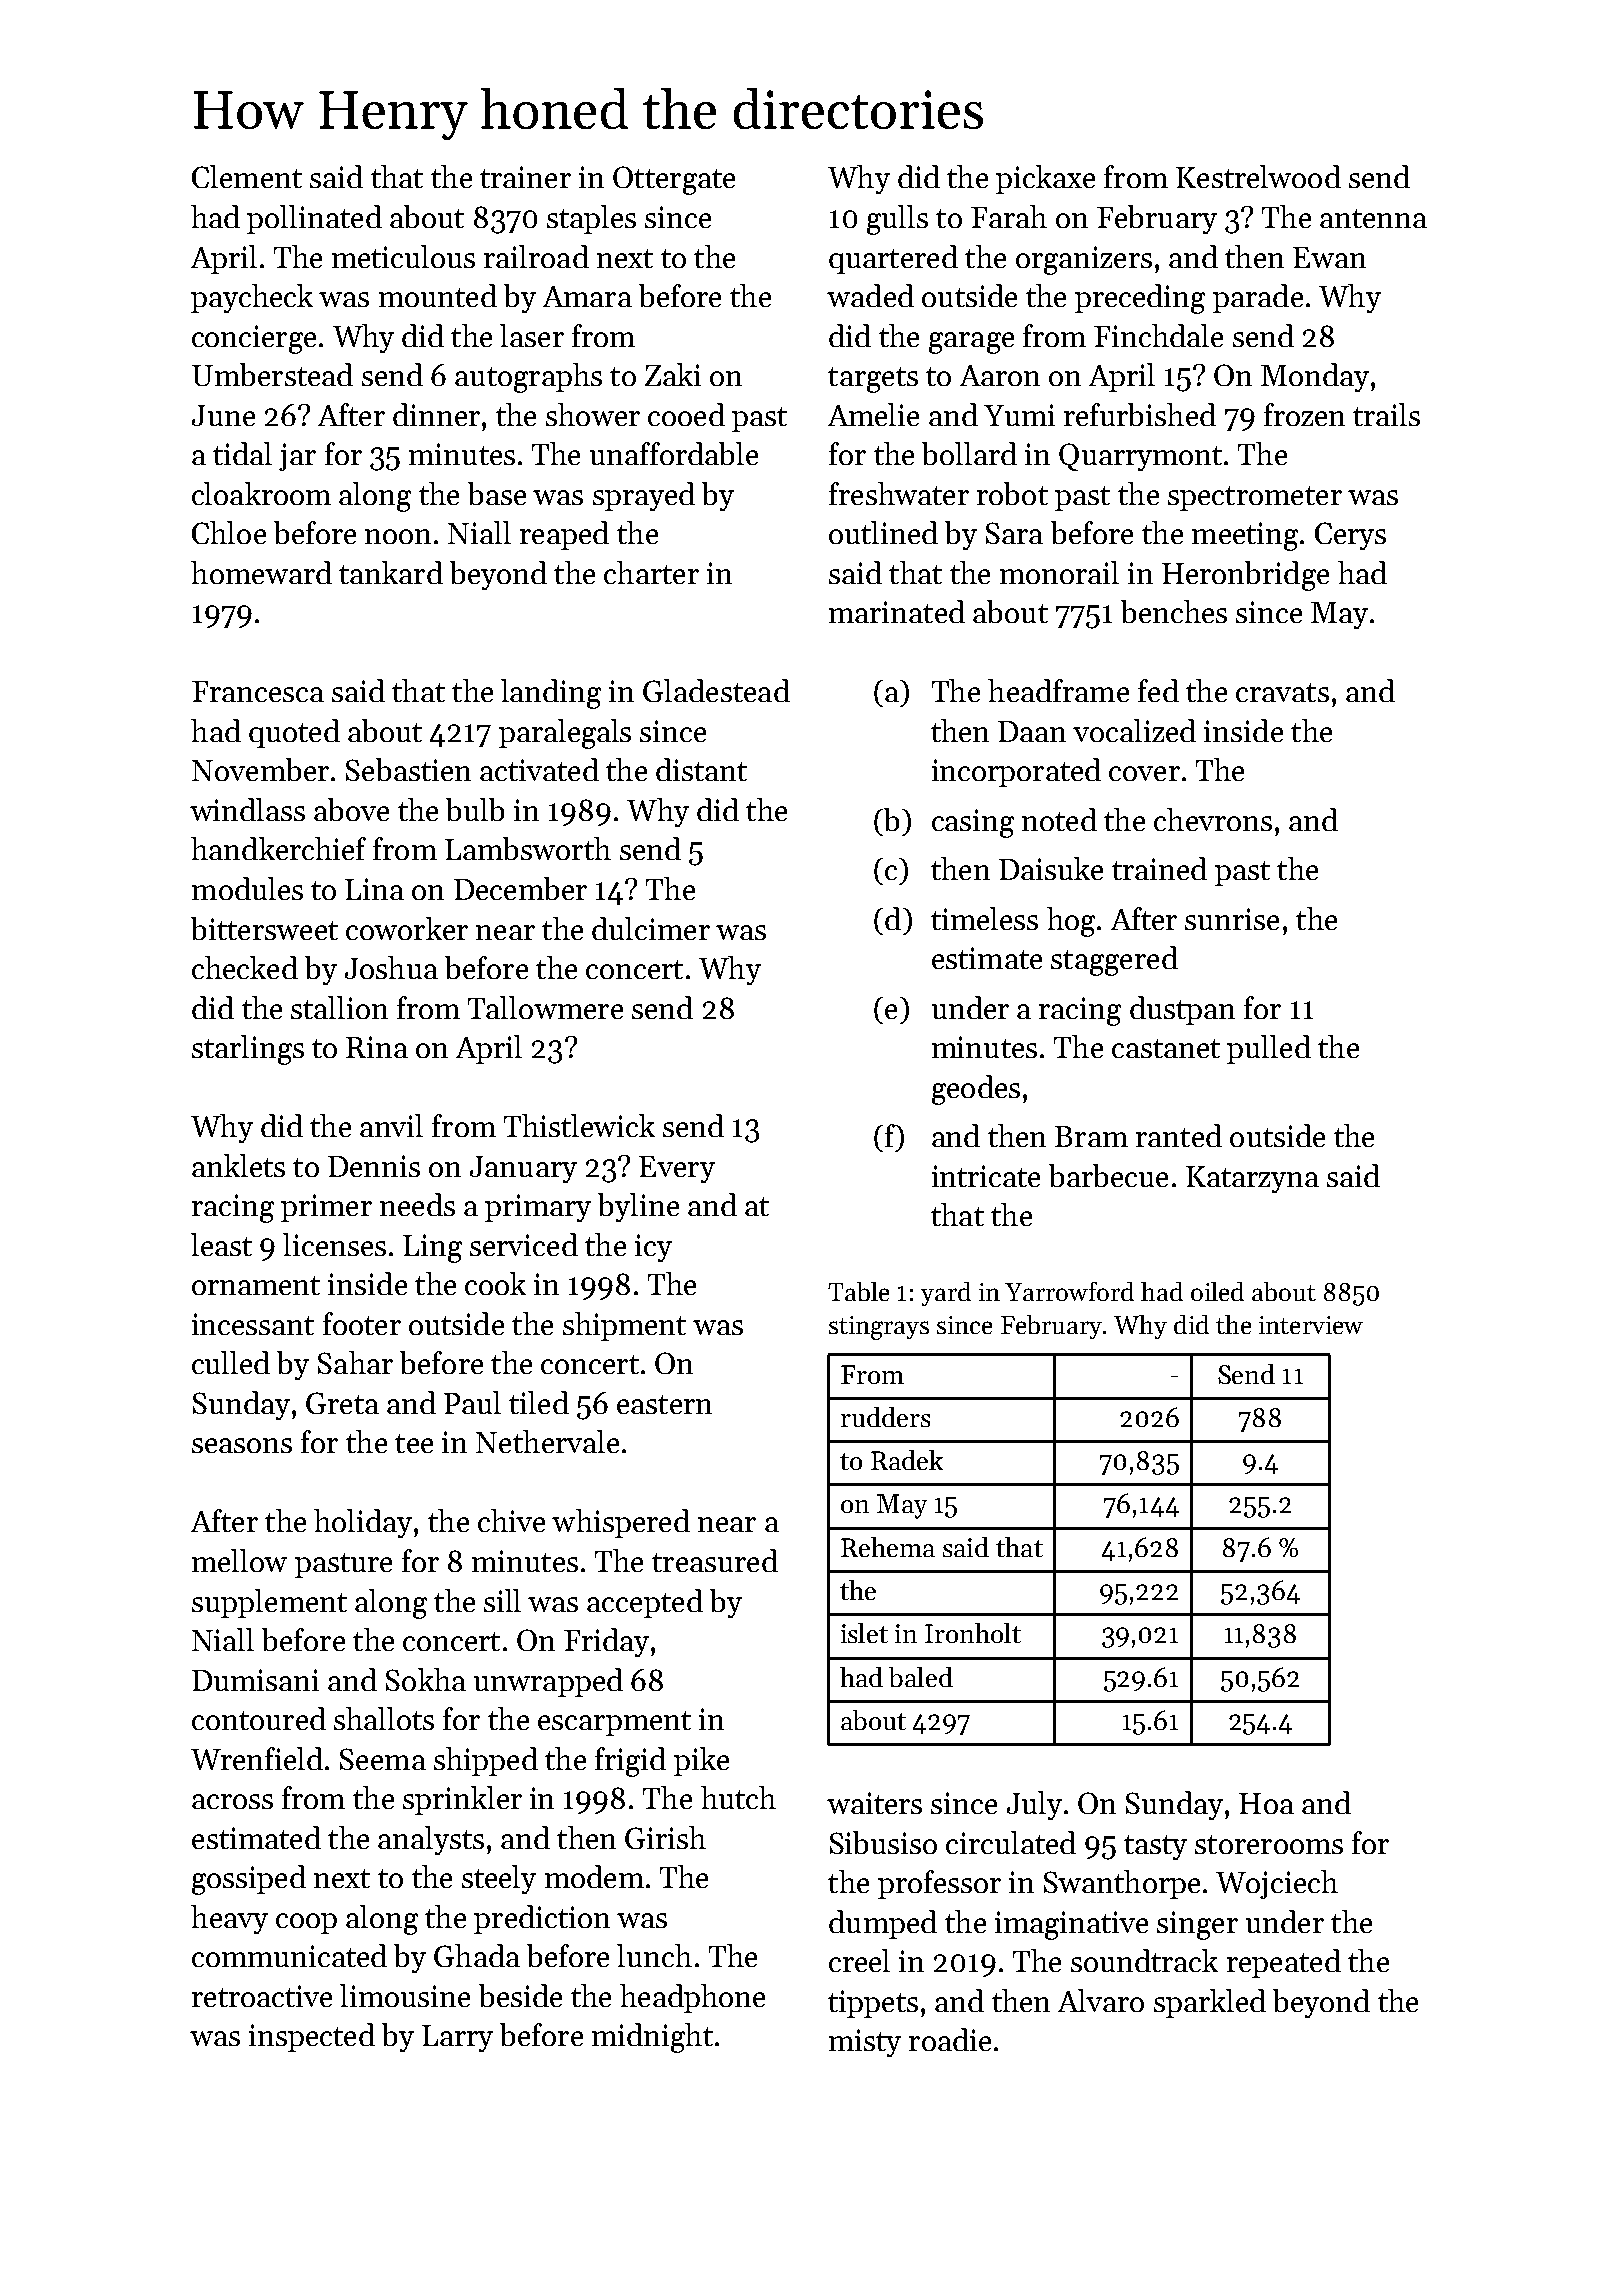 This screenshot has height=2292, width=1620. I want to click on hutch, so click(738, 1797).
